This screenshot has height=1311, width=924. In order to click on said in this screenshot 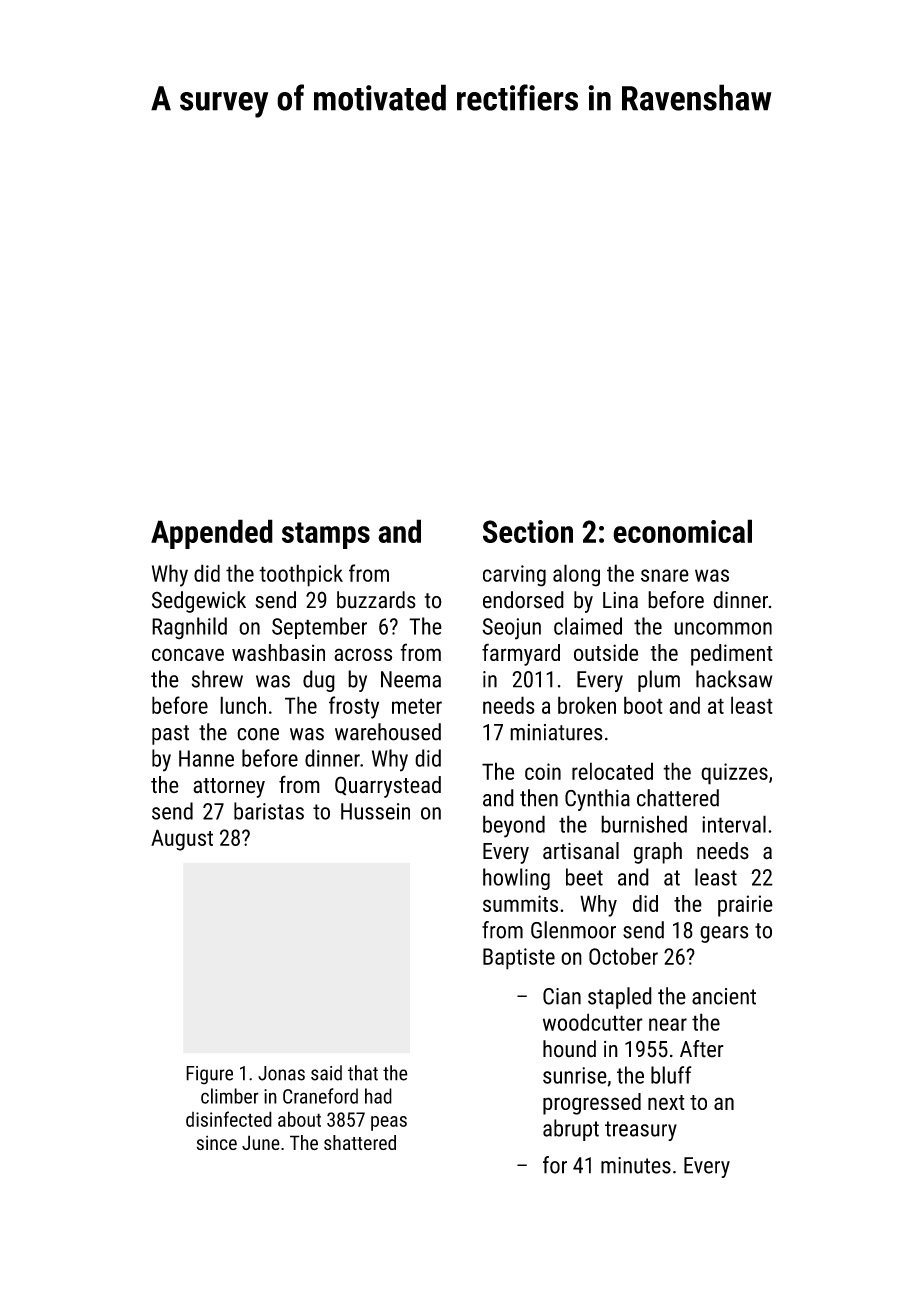, I will do `click(326, 1073)`.
